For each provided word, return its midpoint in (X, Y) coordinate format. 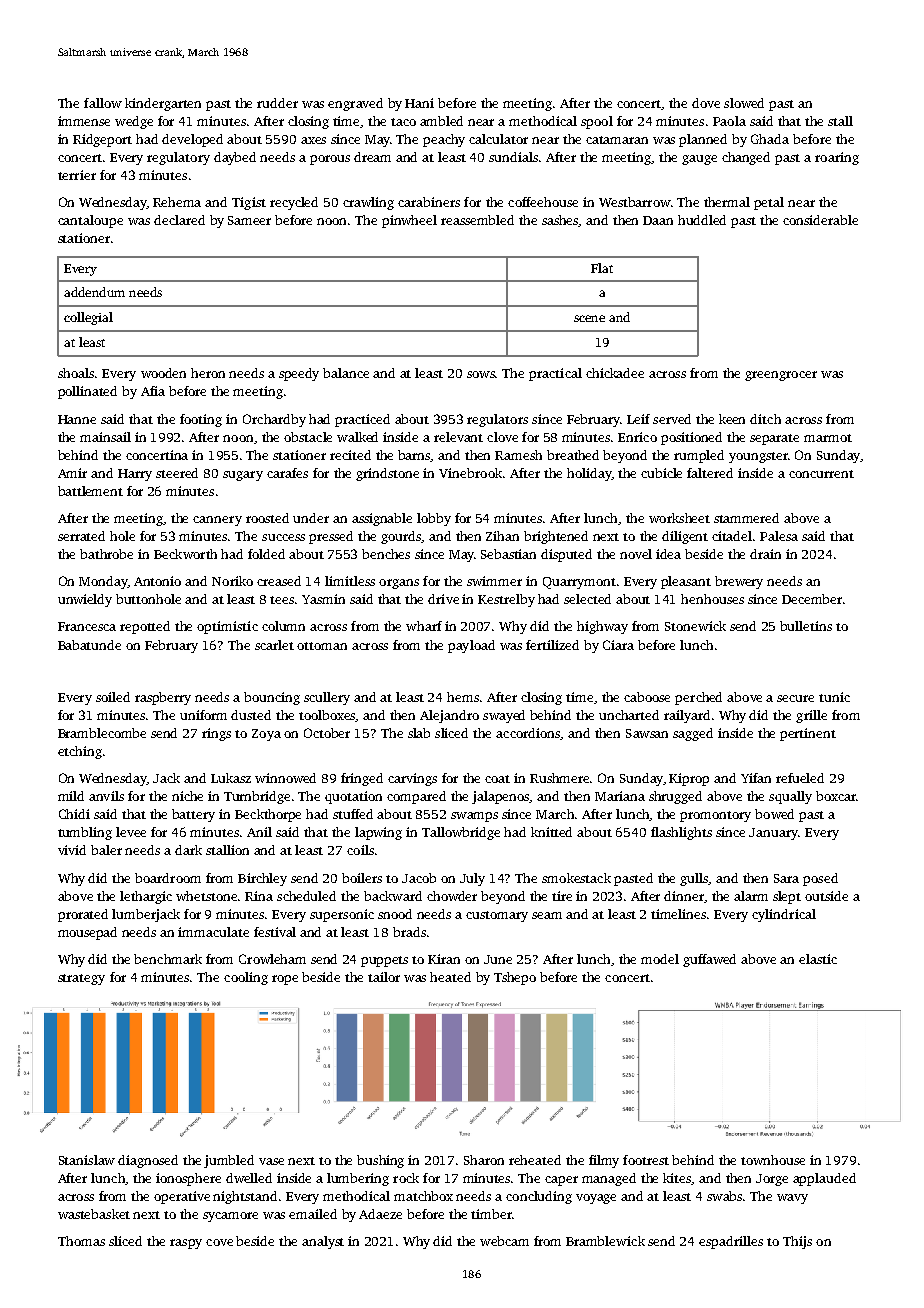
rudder (277, 103)
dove (706, 103)
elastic (818, 959)
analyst (323, 1242)
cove (219, 1242)
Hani (419, 103)
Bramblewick (605, 1241)
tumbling (85, 833)
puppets (384, 961)
